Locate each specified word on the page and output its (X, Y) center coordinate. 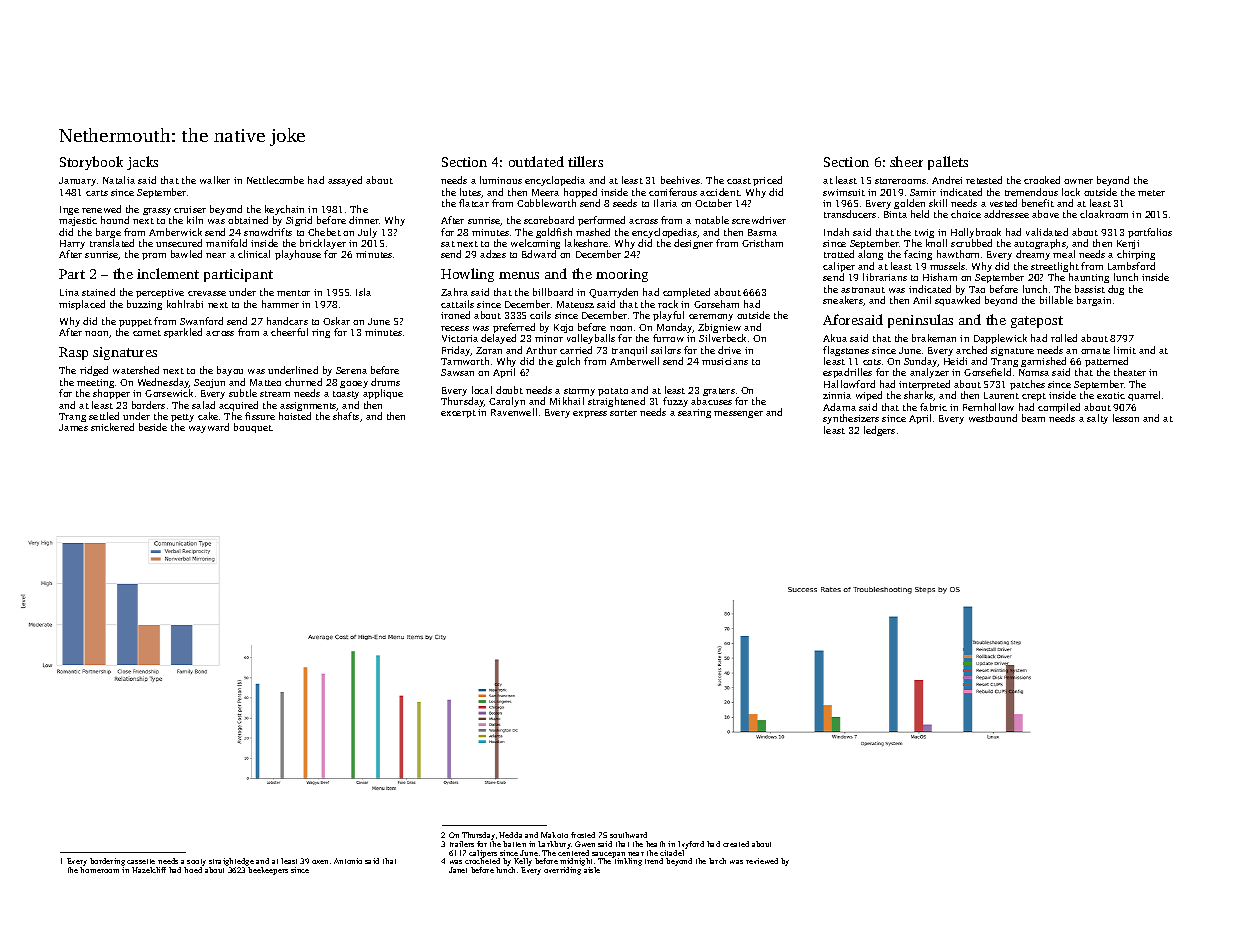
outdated (536, 161)
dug (1116, 290)
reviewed (762, 861)
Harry (72, 245)
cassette (141, 861)
